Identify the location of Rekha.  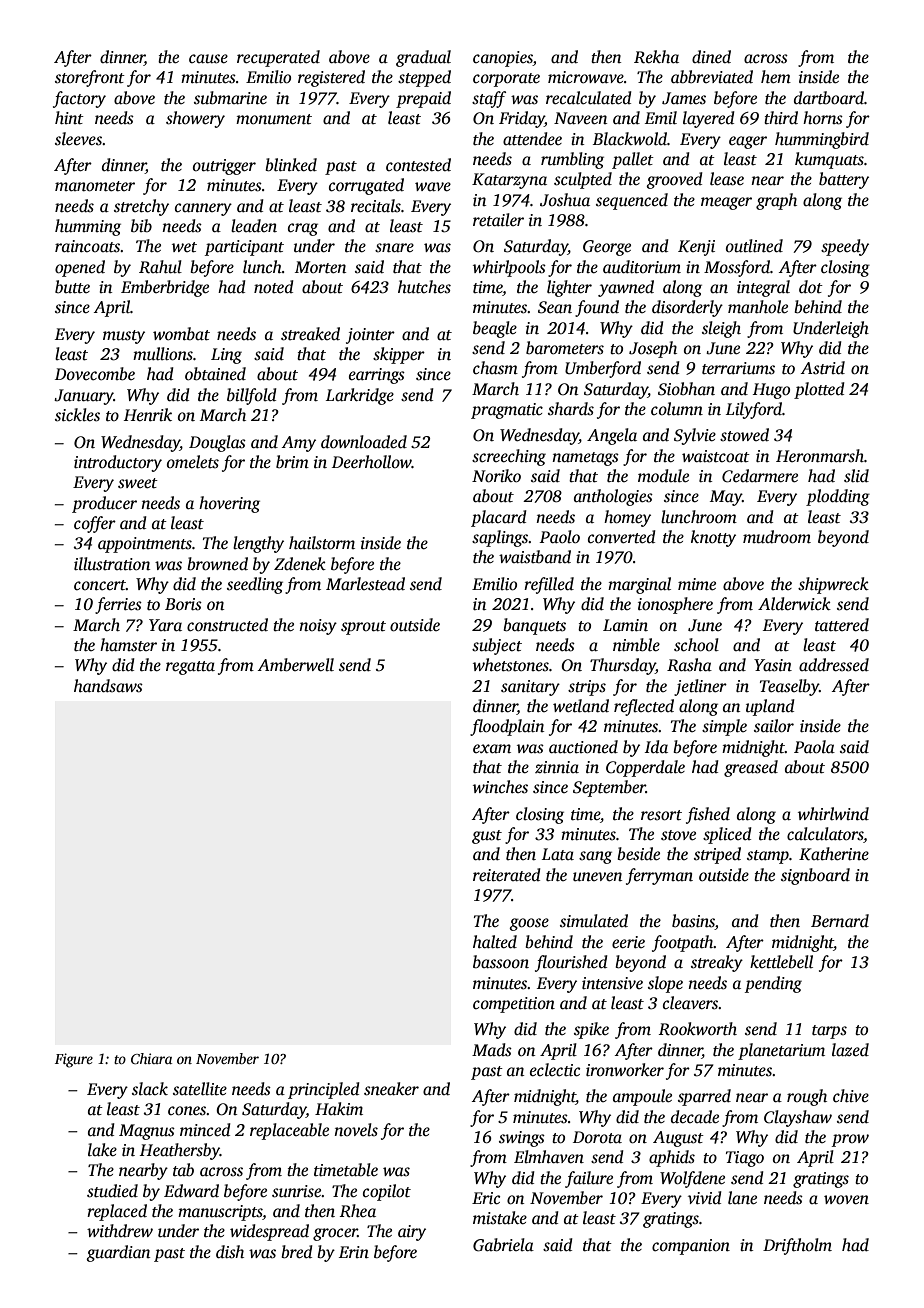
(656, 57).
